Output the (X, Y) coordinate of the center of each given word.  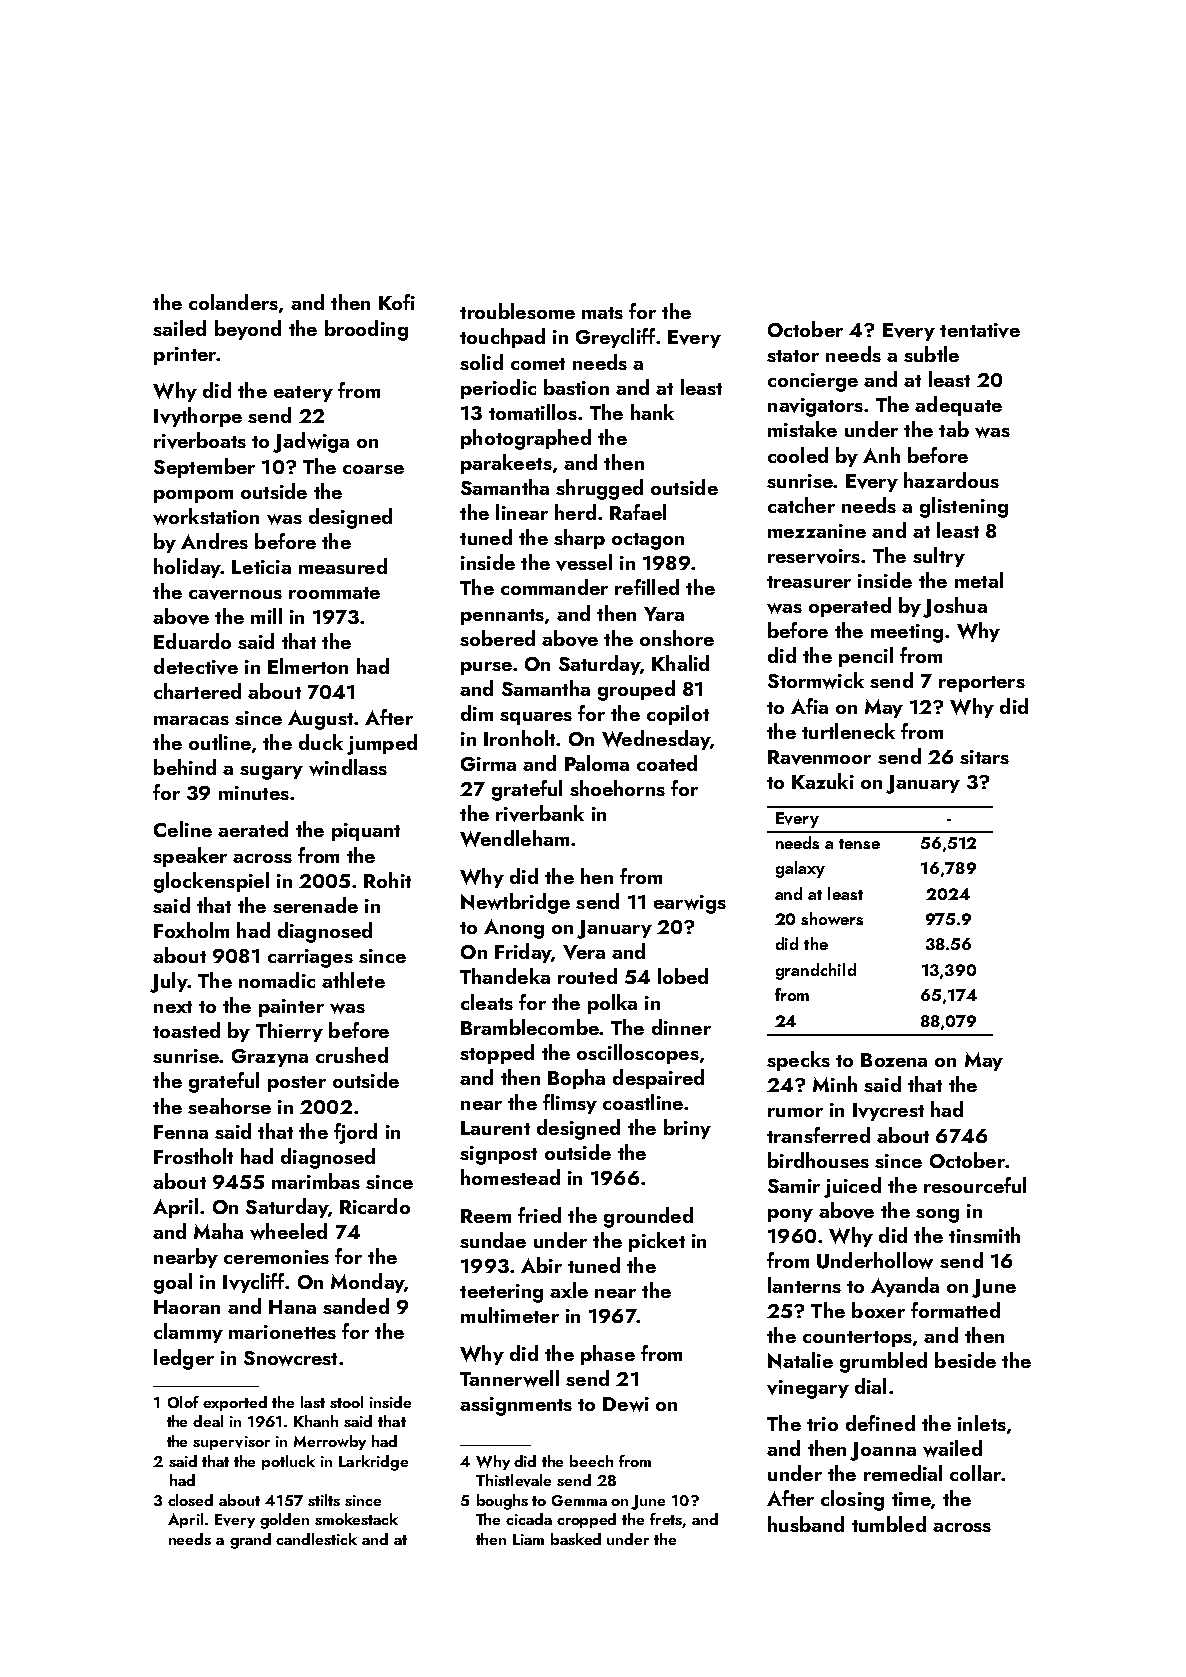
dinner (681, 1027)
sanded (356, 1306)
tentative (980, 330)
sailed (179, 328)
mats (602, 313)
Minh (835, 1084)
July (168, 982)
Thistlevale (513, 1480)
